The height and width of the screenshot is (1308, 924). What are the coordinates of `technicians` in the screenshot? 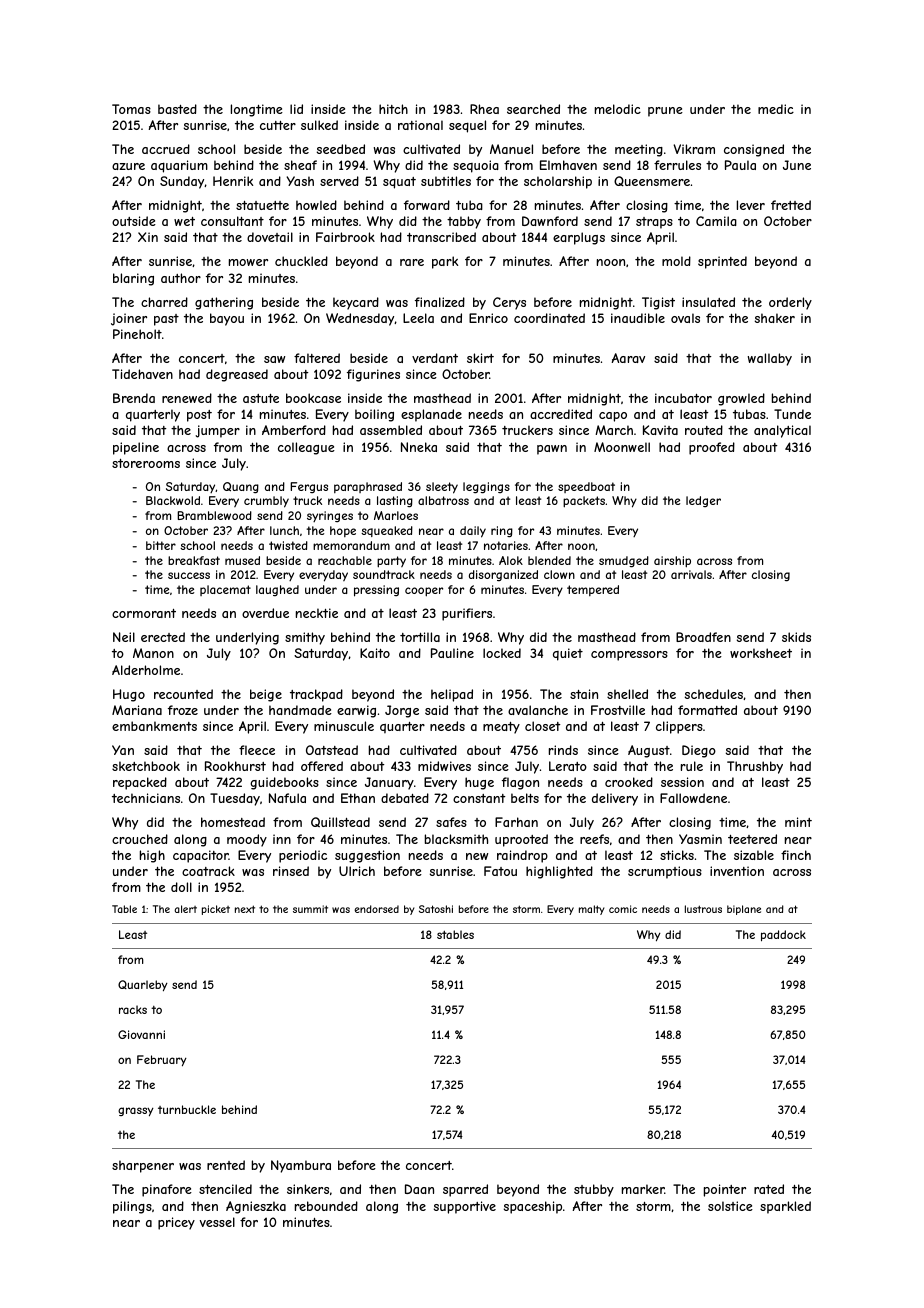 It's located at (146, 798).
